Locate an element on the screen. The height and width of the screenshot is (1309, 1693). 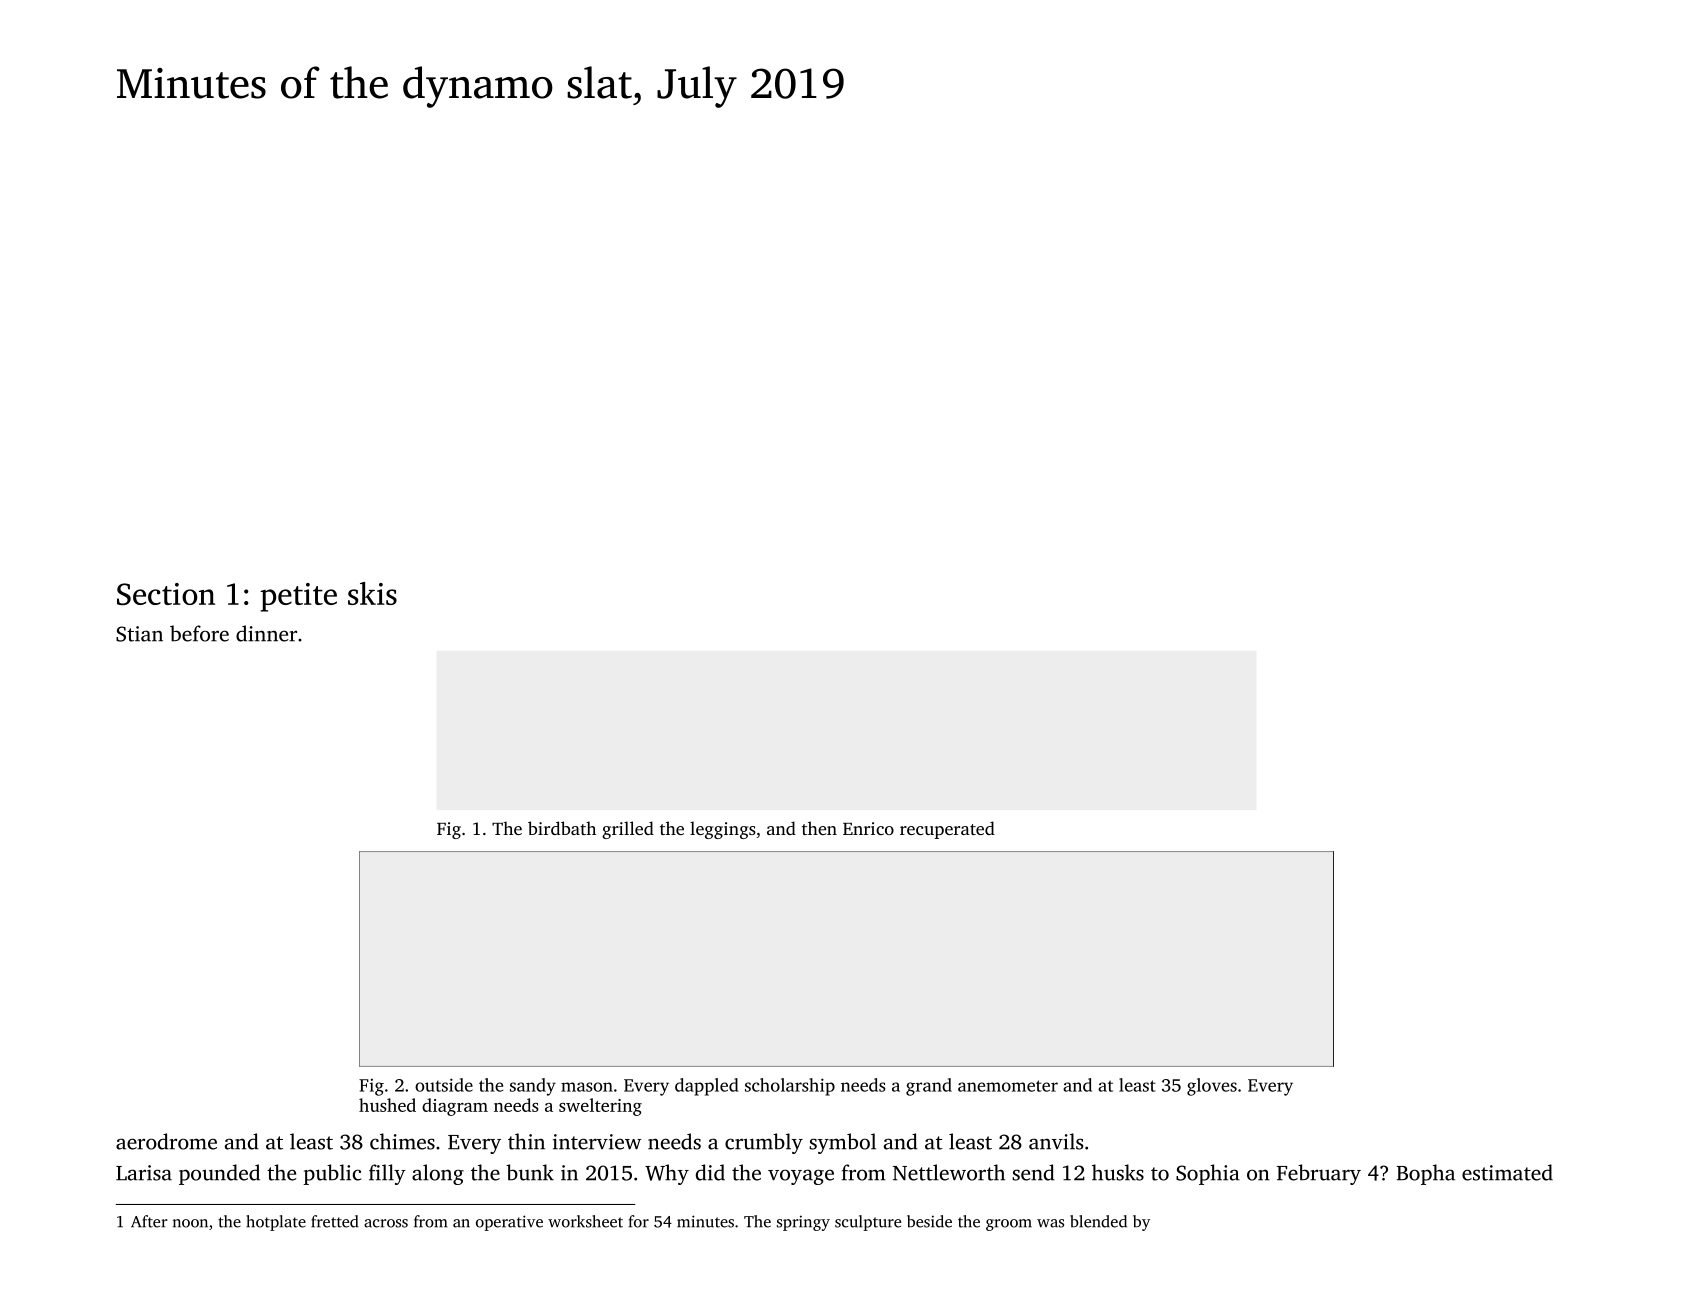
noon is located at coordinates (190, 1223).
